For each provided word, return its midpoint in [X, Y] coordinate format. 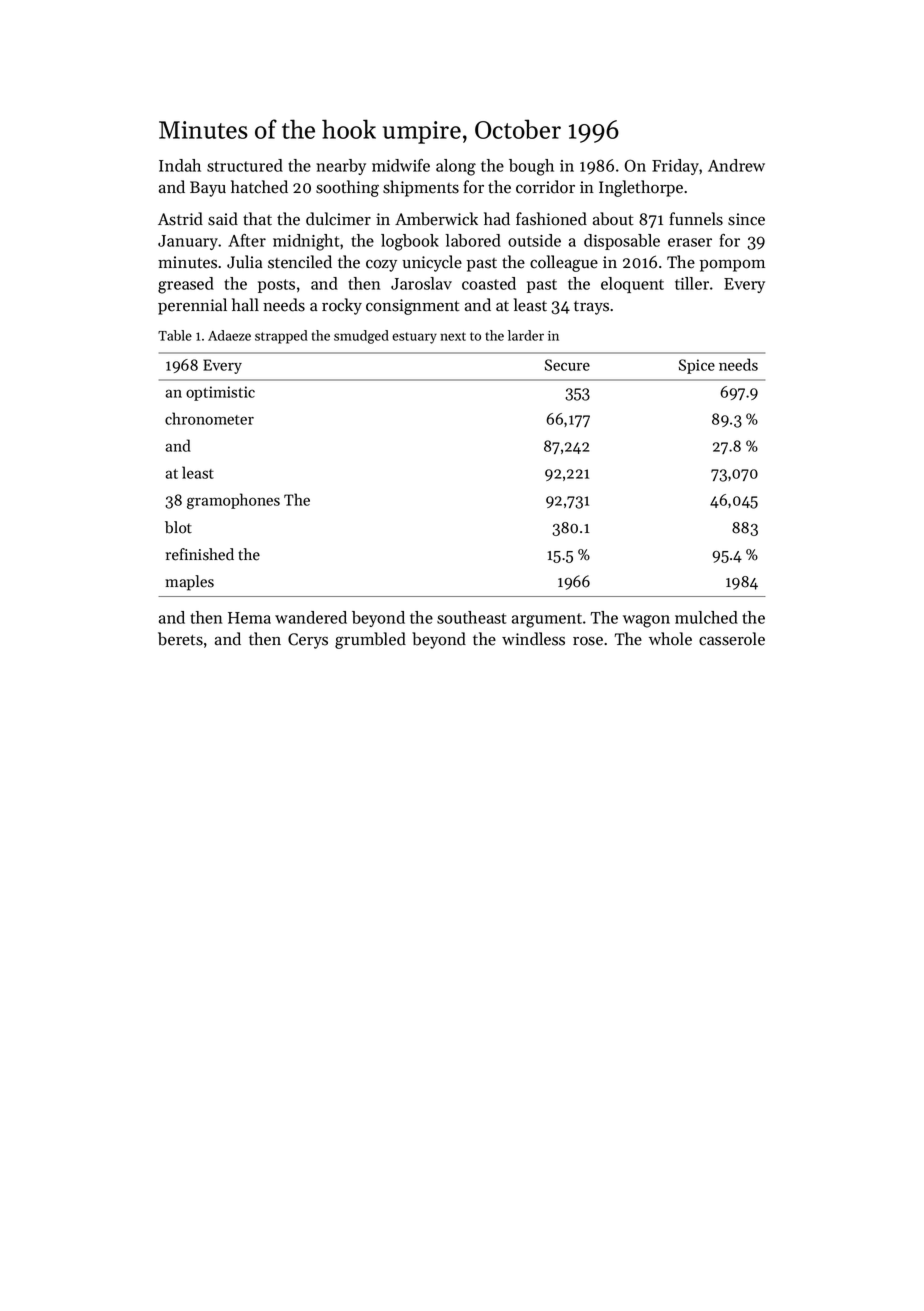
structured [245, 165]
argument [547, 620]
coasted [489, 283]
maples [189, 583]
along [456, 167]
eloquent [632, 285]
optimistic [220, 393]
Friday [676, 167]
